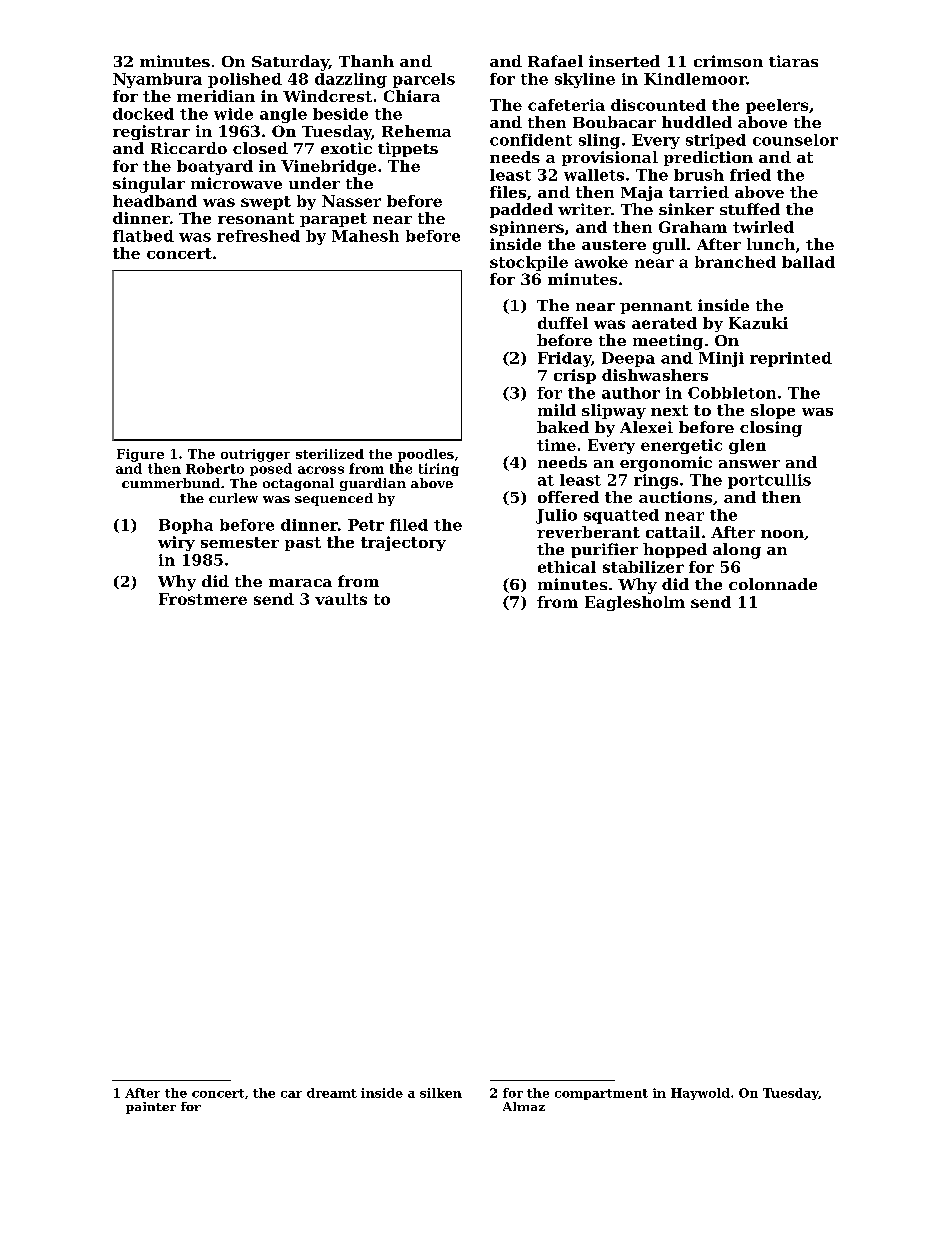 The image size is (952, 1233). I want to click on Almaz, so click(524, 1106).
